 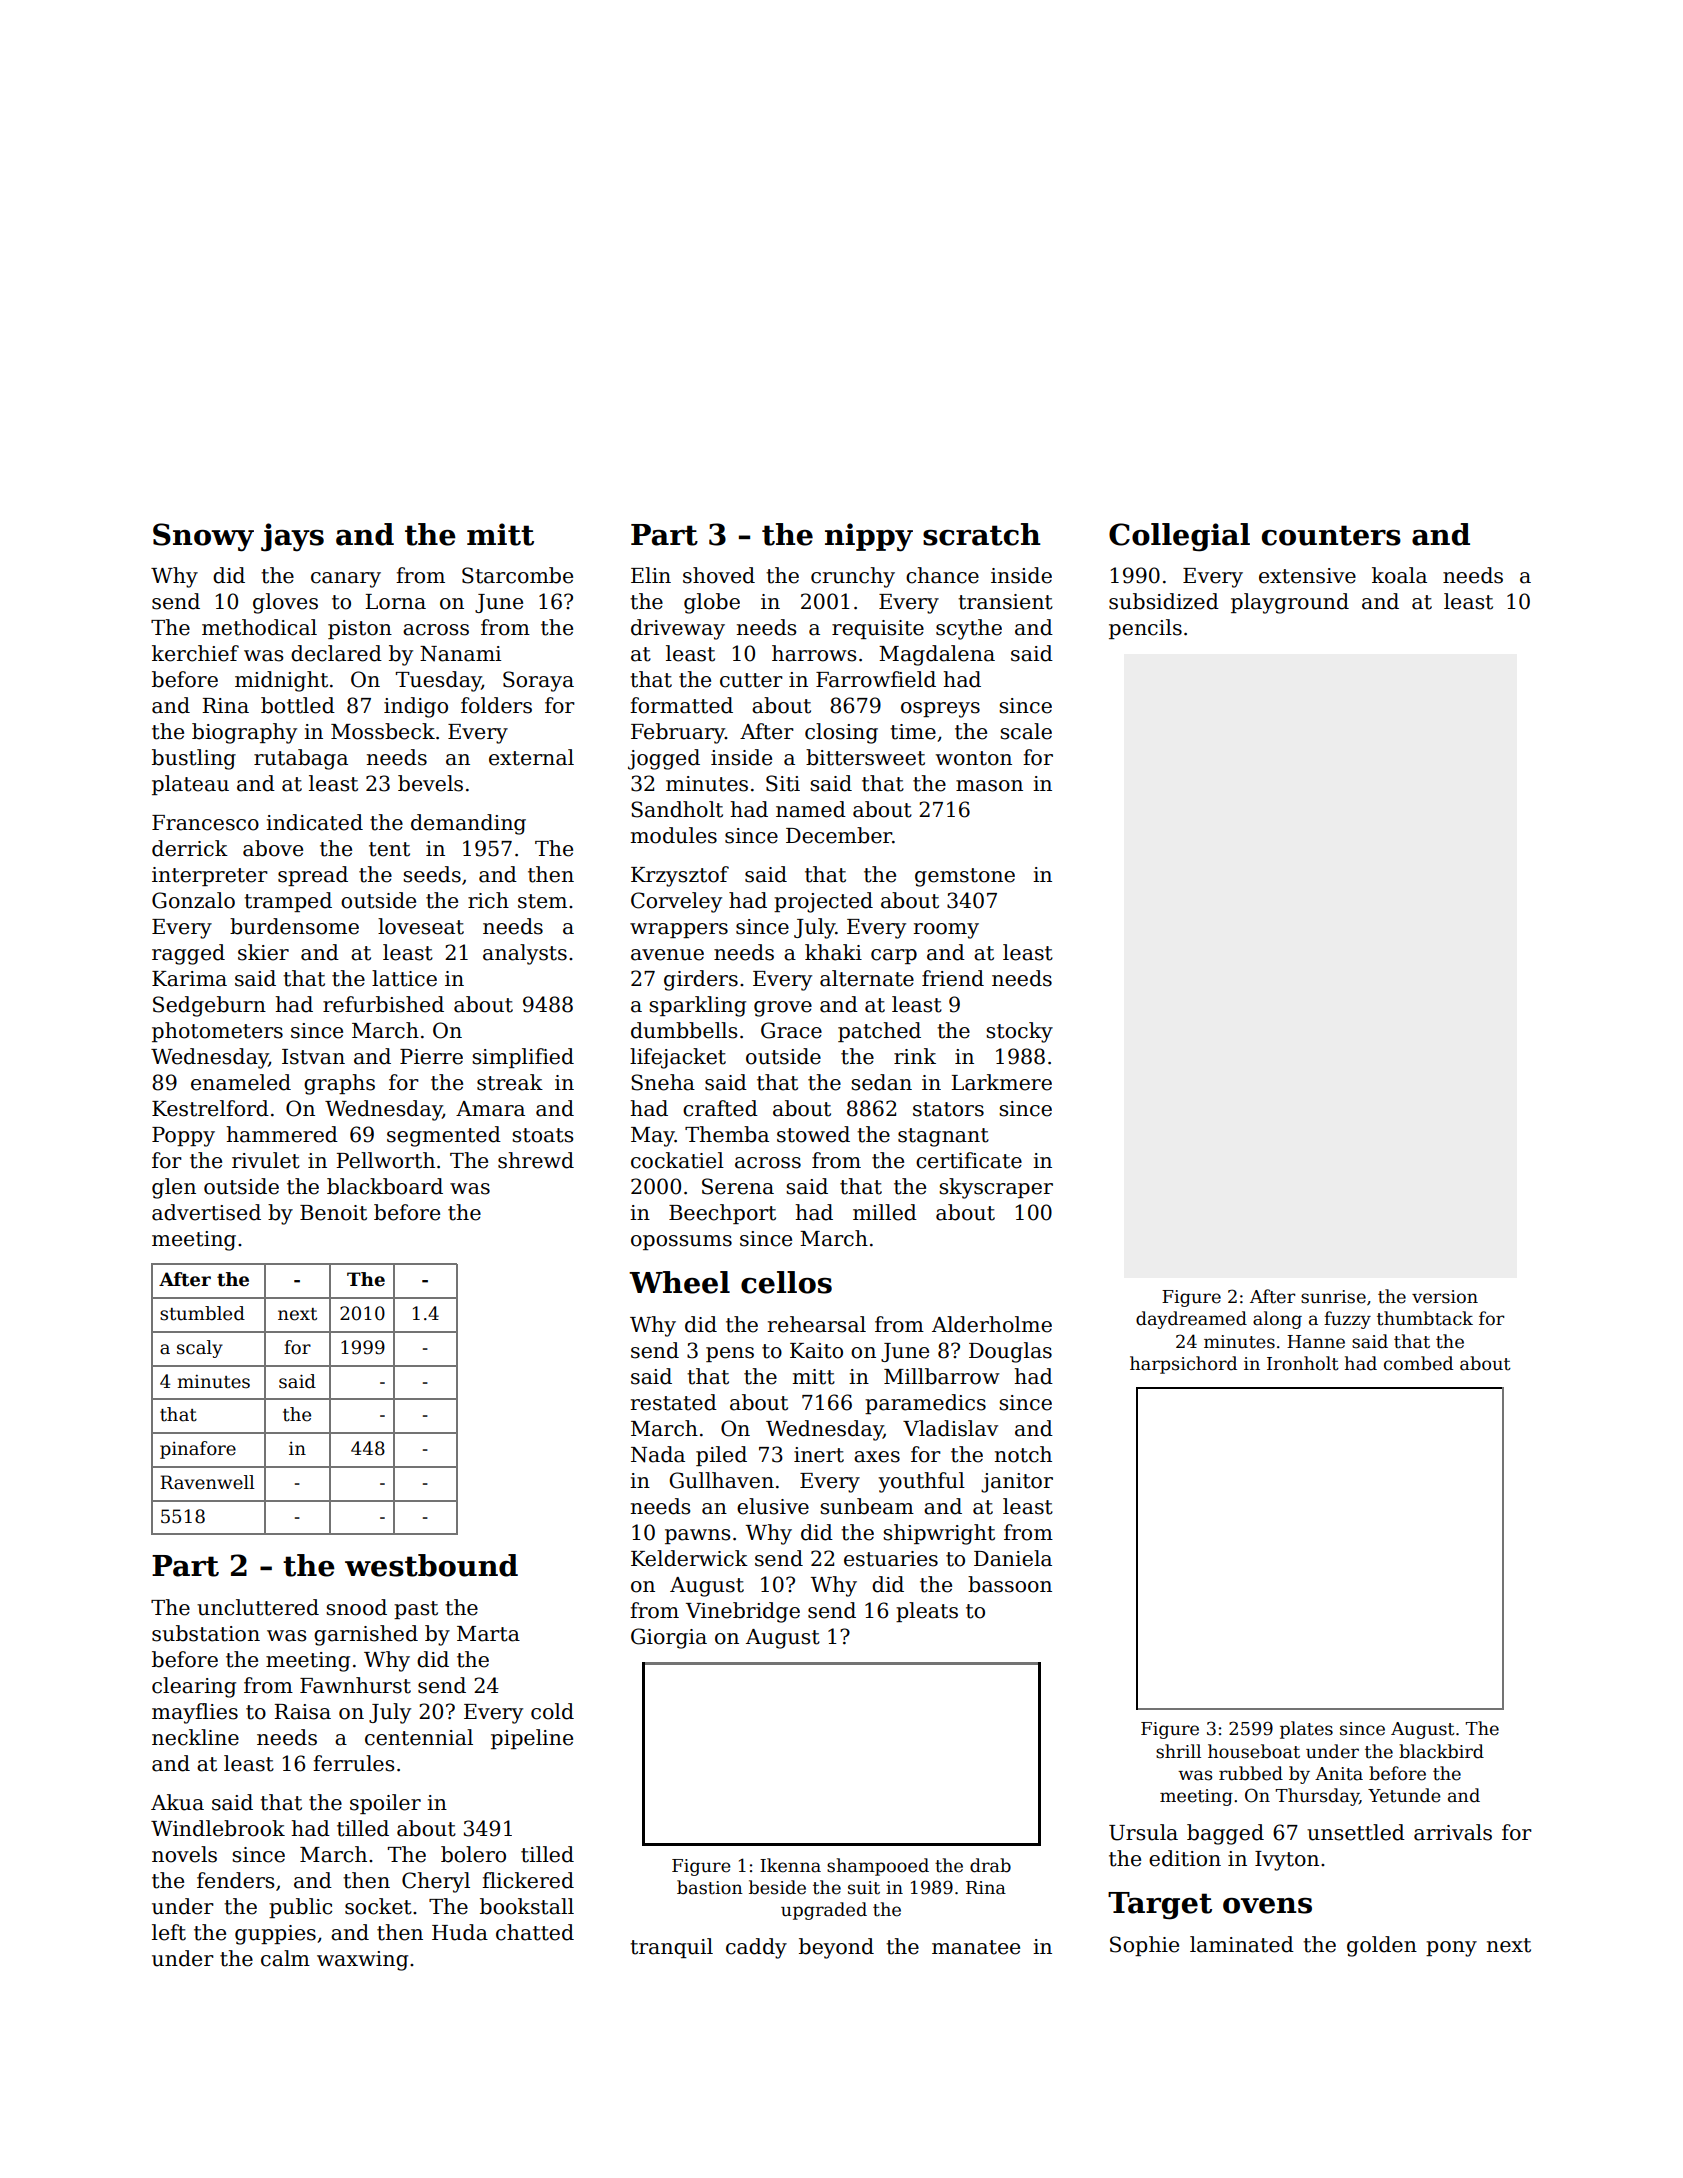 What do you see at coordinates (195, 1713) in the screenshot?
I see `mayflies` at bounding box center [195, 1713].
